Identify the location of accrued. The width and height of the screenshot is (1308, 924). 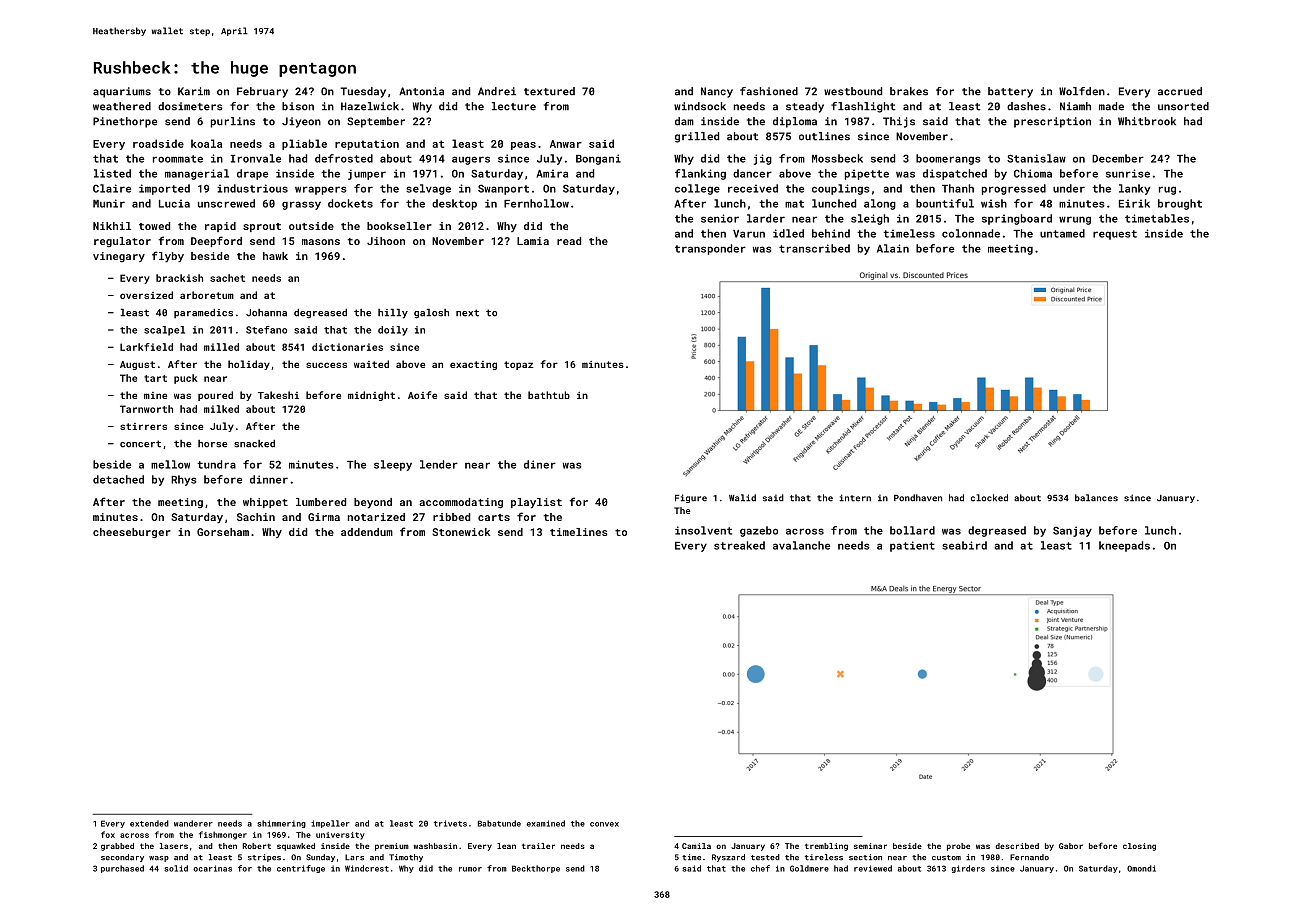
(1180, 91).
